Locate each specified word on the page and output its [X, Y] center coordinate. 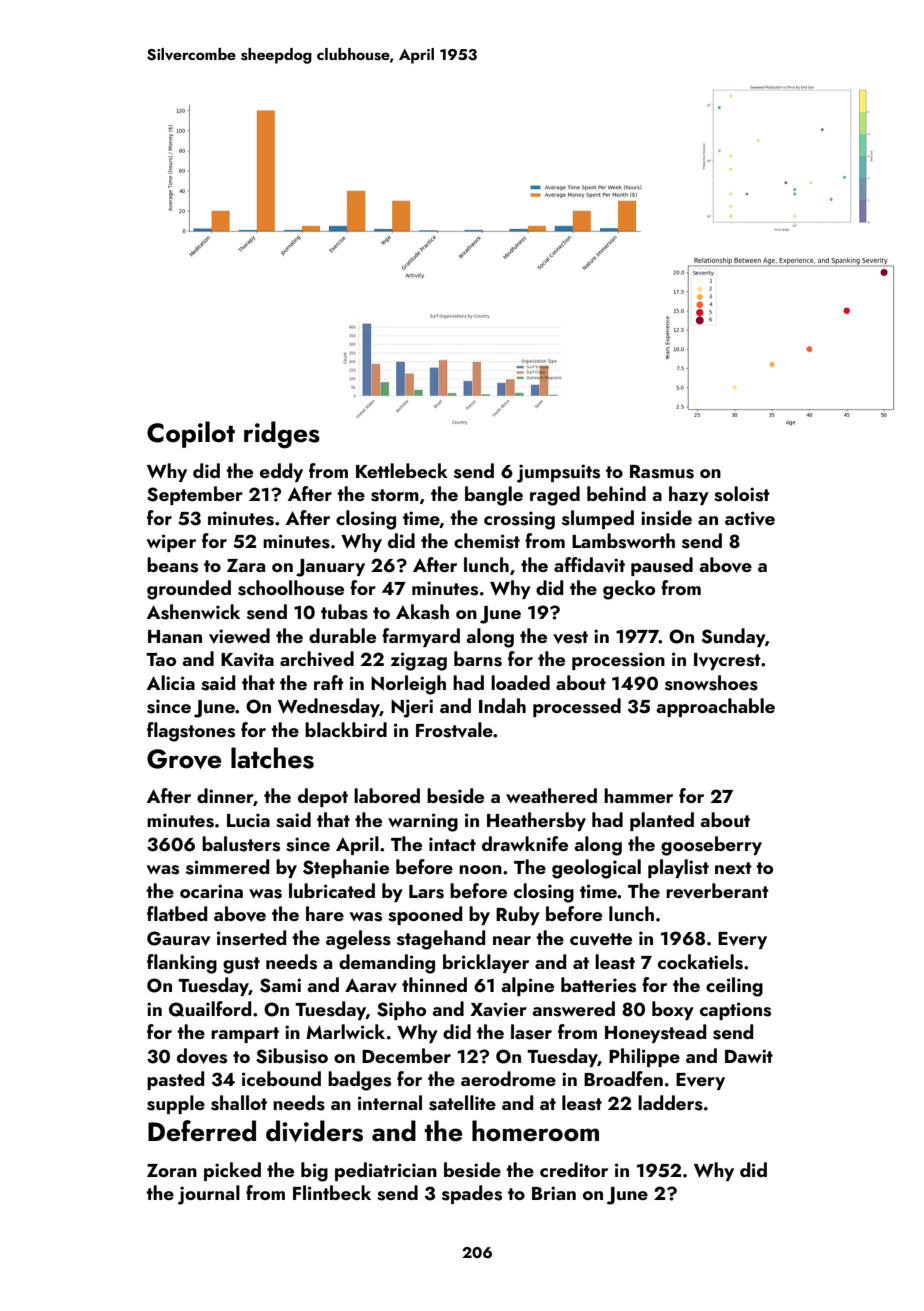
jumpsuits [558, 473]
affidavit [589, 565]
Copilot [191, 434]
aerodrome [508, 1078]
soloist [742, 494]
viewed [239, 636]
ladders [670, 1103]
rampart [245, 1035]
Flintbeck [332, 1192]
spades [472, 1194]
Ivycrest [727, 661]
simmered [227, 867]
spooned [425, 915]
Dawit [749, 1056]
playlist [678, 868]
